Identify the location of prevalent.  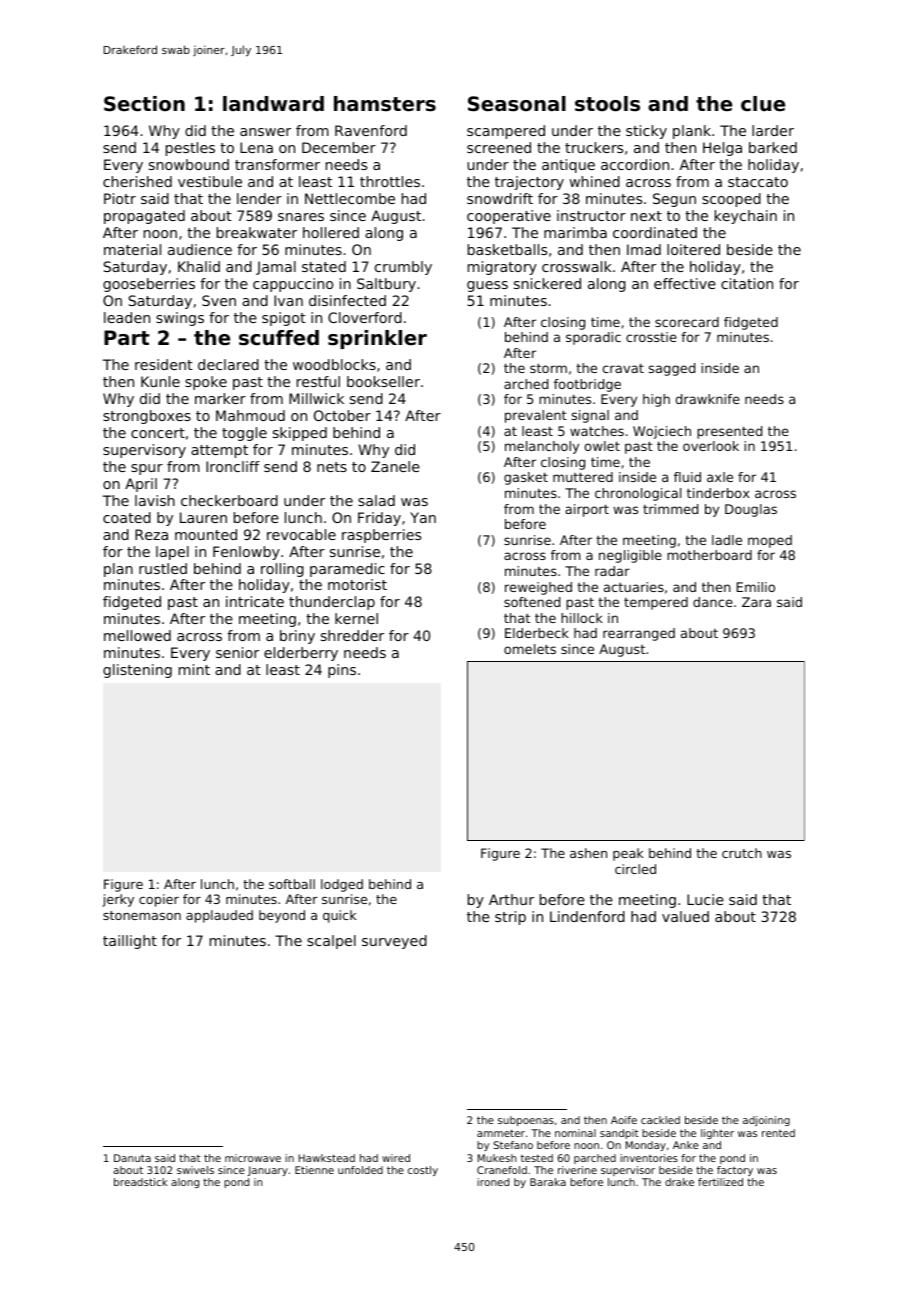
(536, 416).
